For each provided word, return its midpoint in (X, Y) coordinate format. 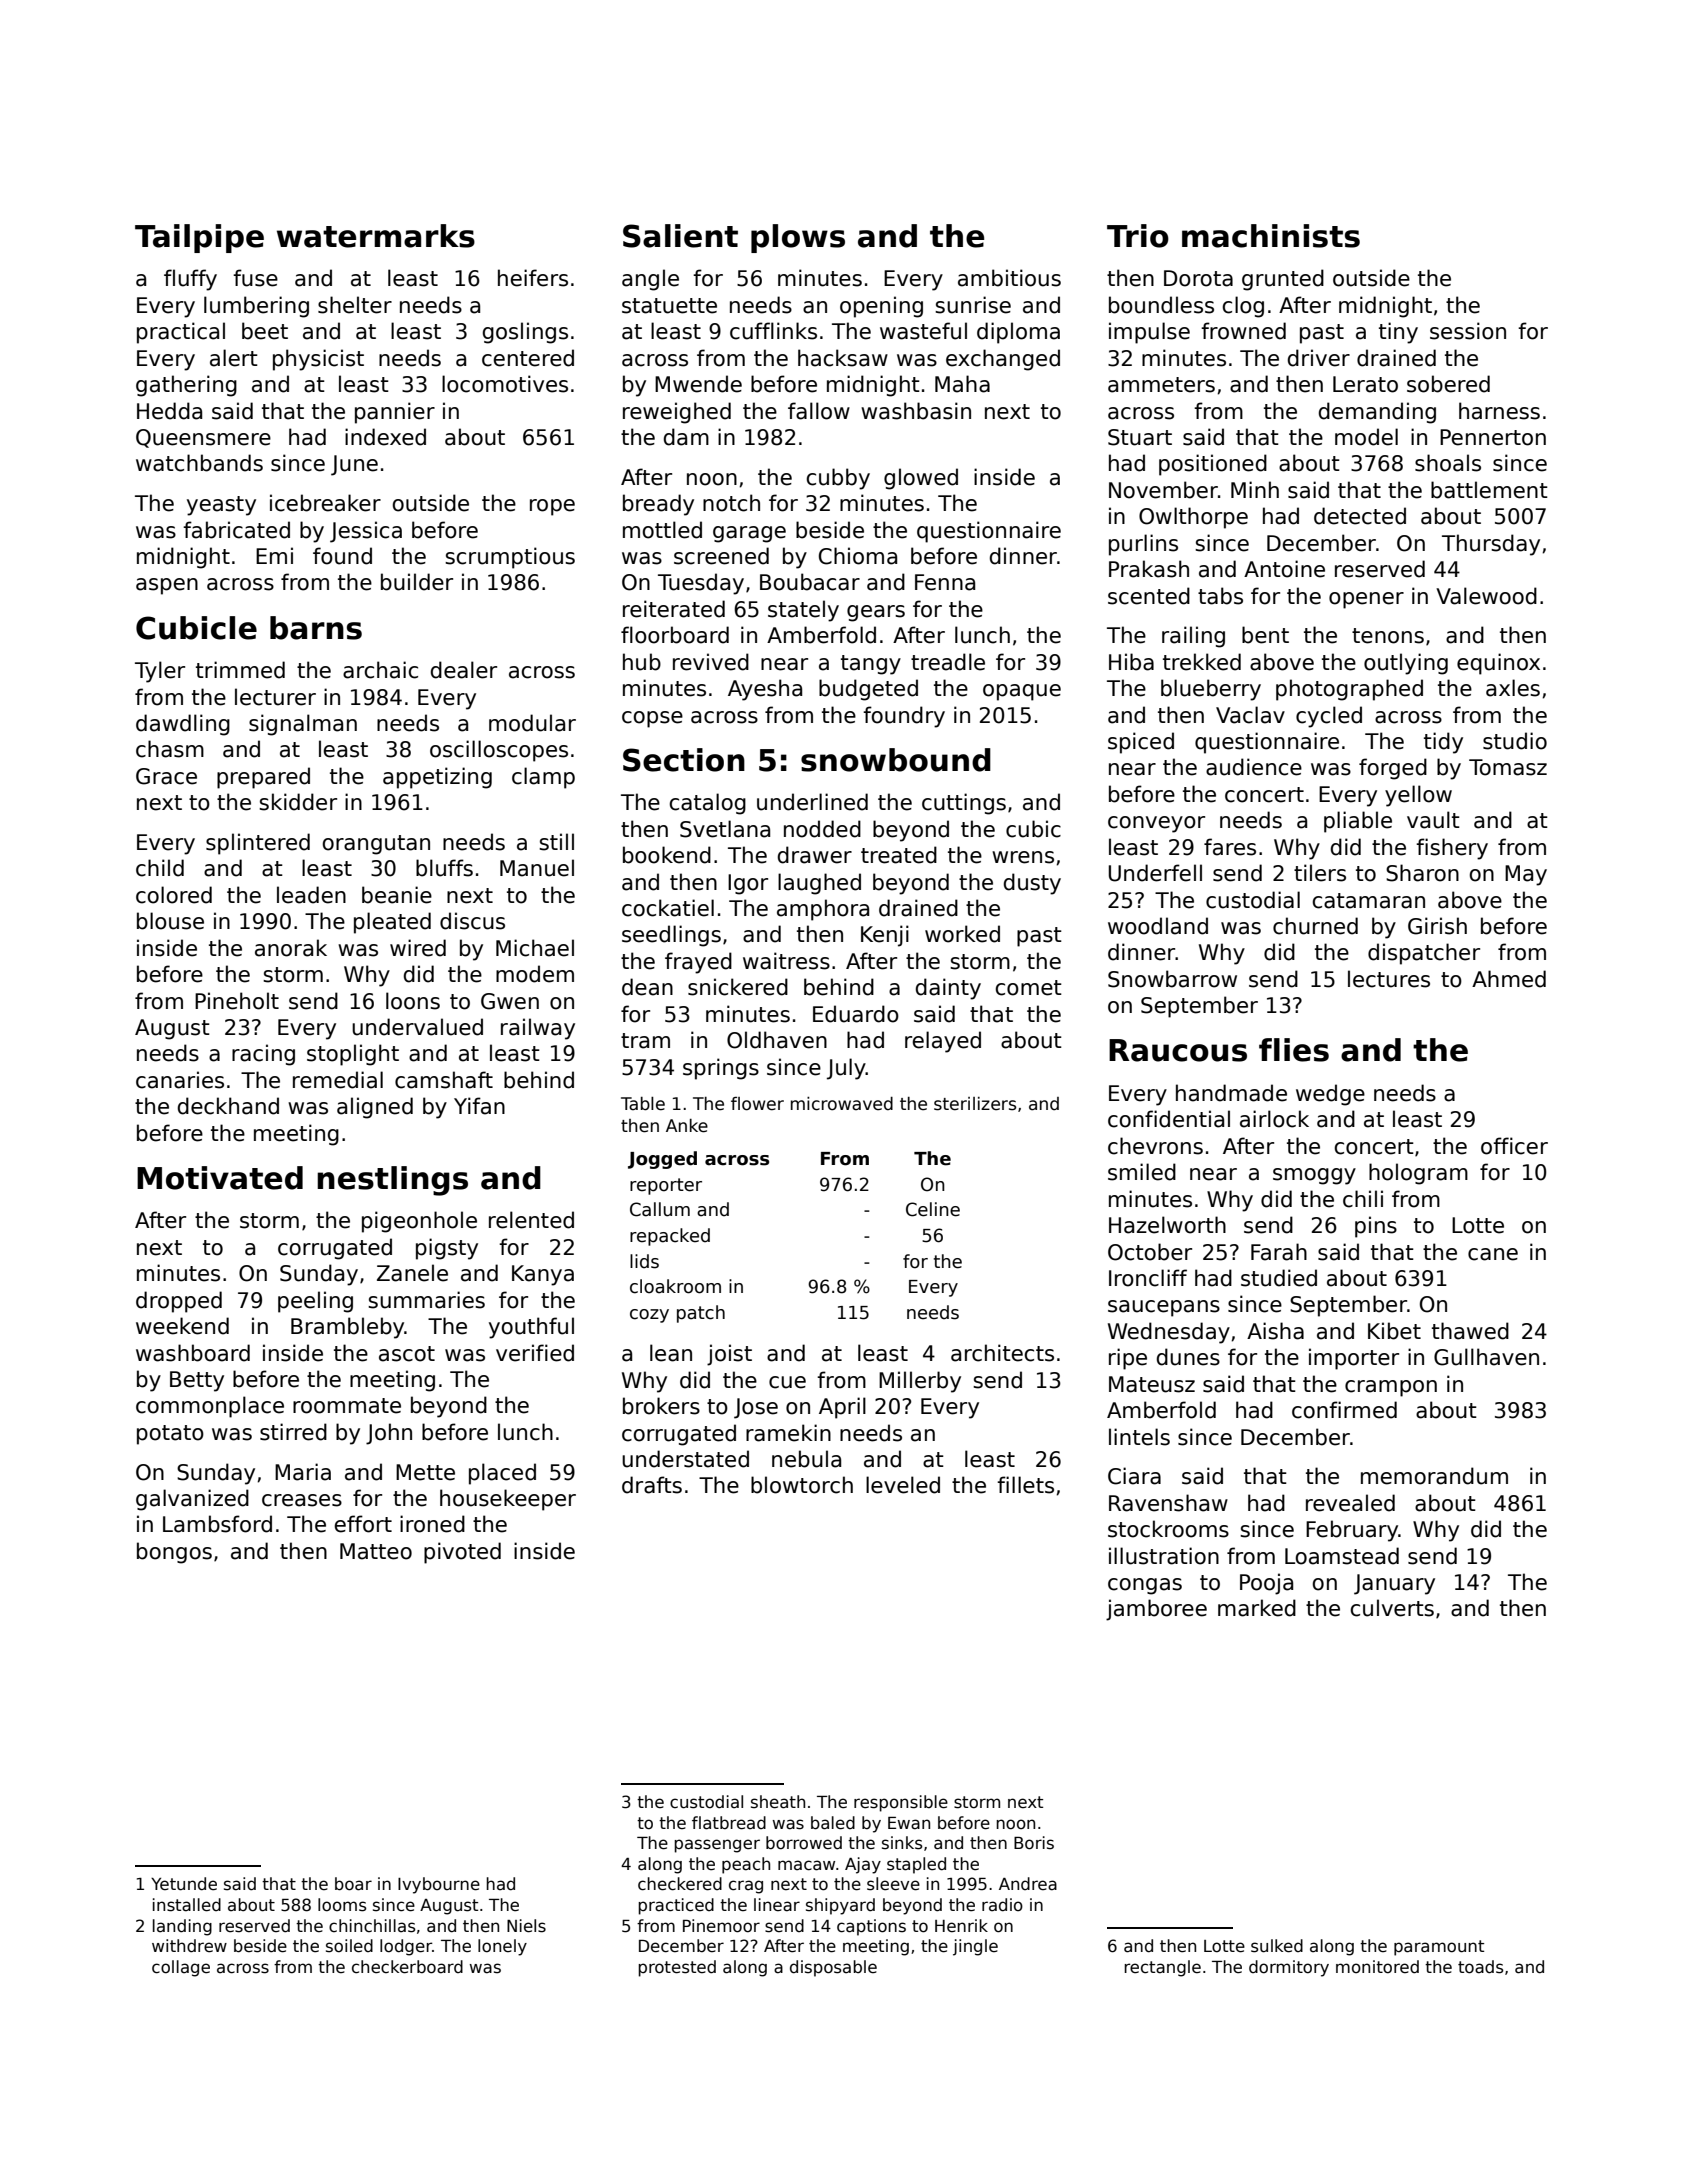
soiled (349, 1946)
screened (721, 556)
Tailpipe (199, 238)
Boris (1034, 1843)
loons (413, 1001)
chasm (170, 749)
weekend (182, 1326)
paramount (1439, 1948)
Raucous (1178, 1050)
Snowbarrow (1172, 979)
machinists (1271, 236)
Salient (680, 236)
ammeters (1161, 385)
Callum (660, 1209)
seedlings (671, 936)
